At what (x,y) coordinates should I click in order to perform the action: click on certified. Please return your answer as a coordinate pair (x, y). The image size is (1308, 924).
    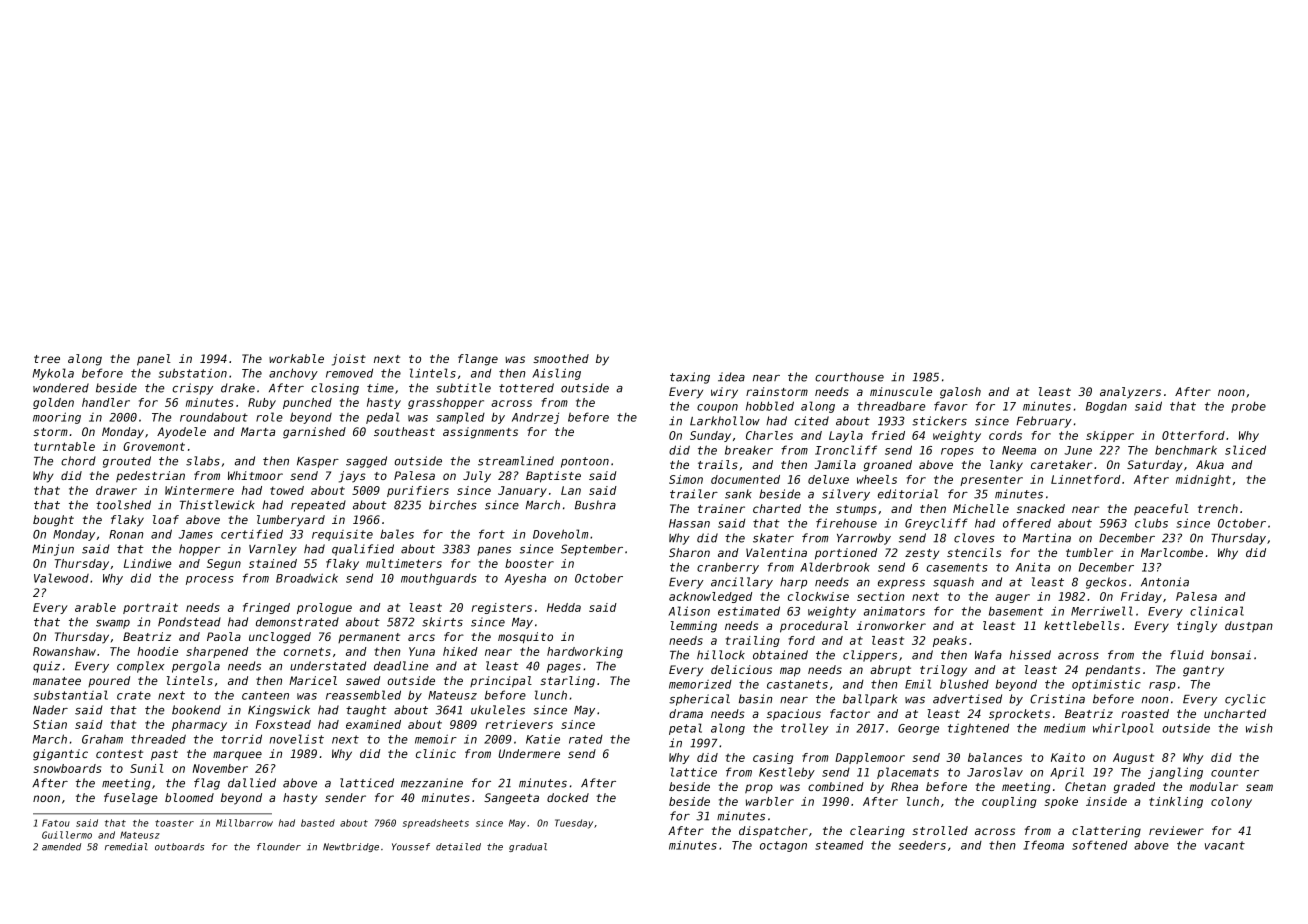
    Looking at the image, I should click on (252, 534).
